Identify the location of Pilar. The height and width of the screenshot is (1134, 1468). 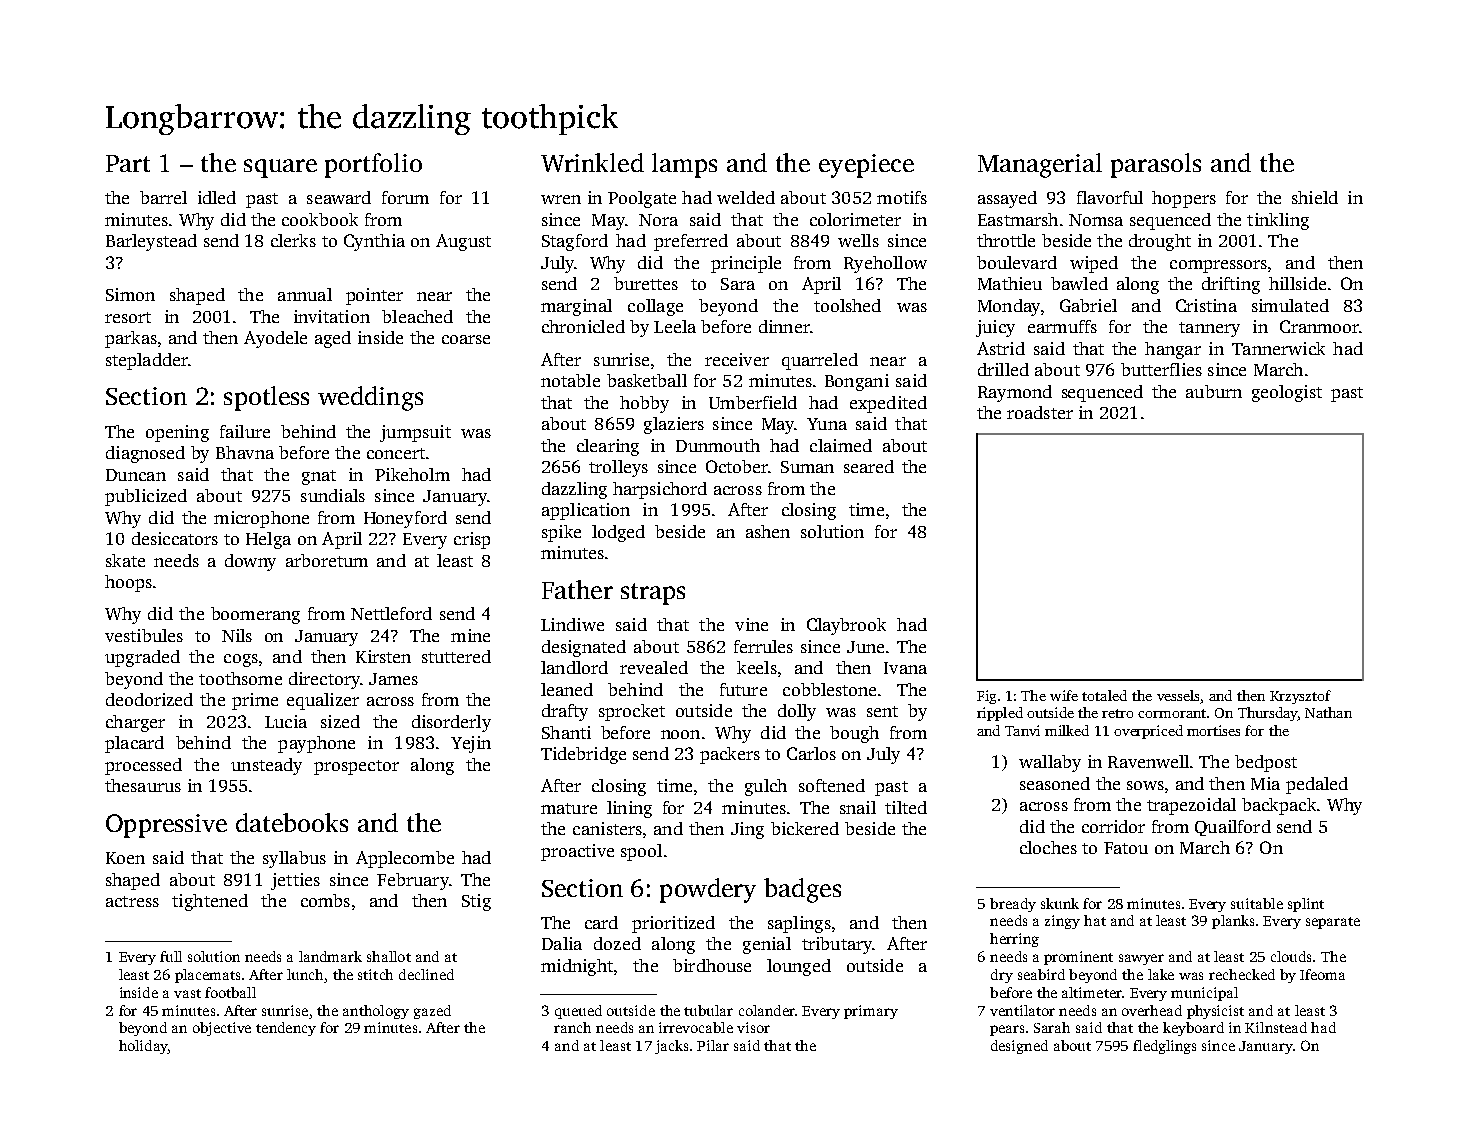
(713, 1045).
